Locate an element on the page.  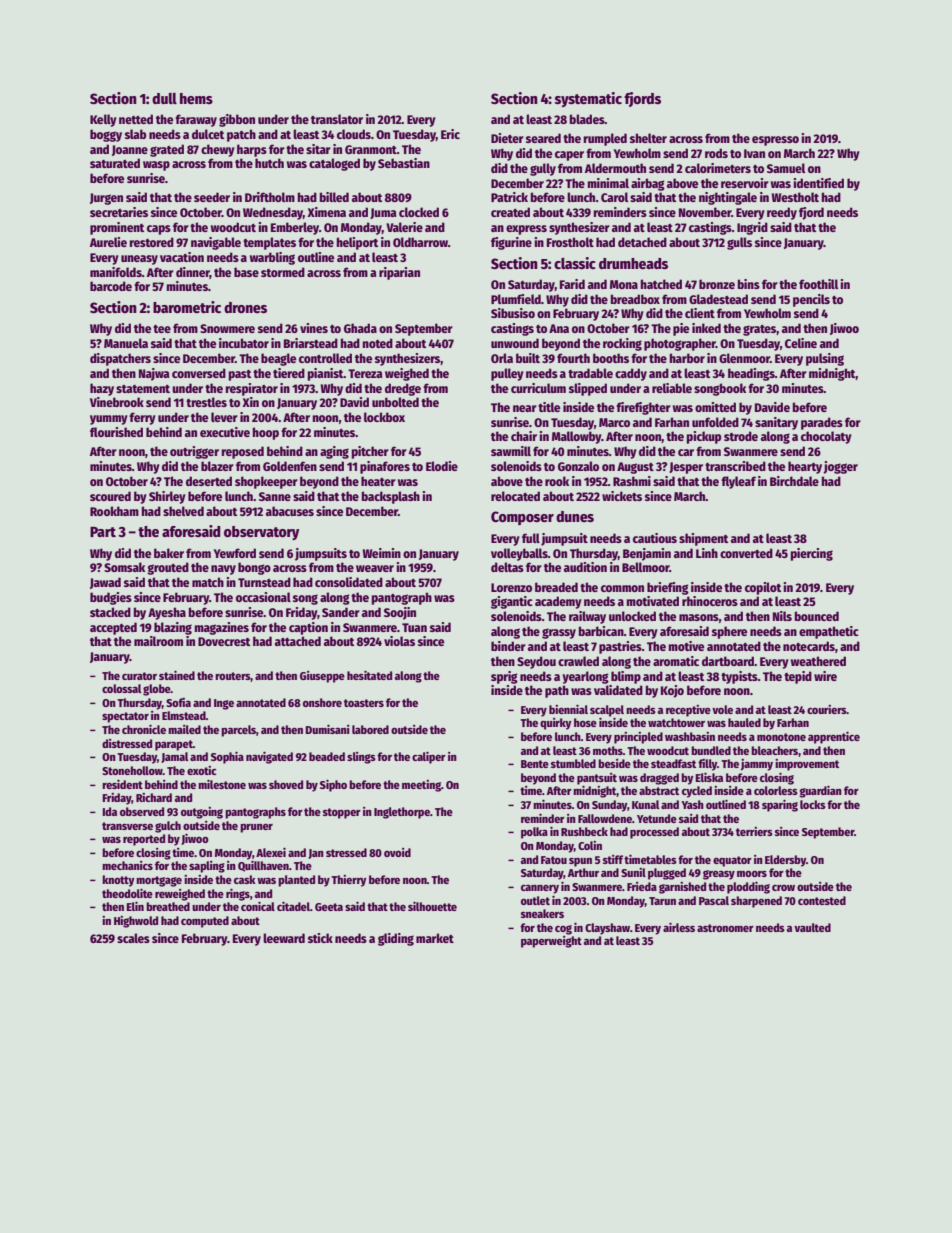
espresso is located at coordinates (775, 141).
